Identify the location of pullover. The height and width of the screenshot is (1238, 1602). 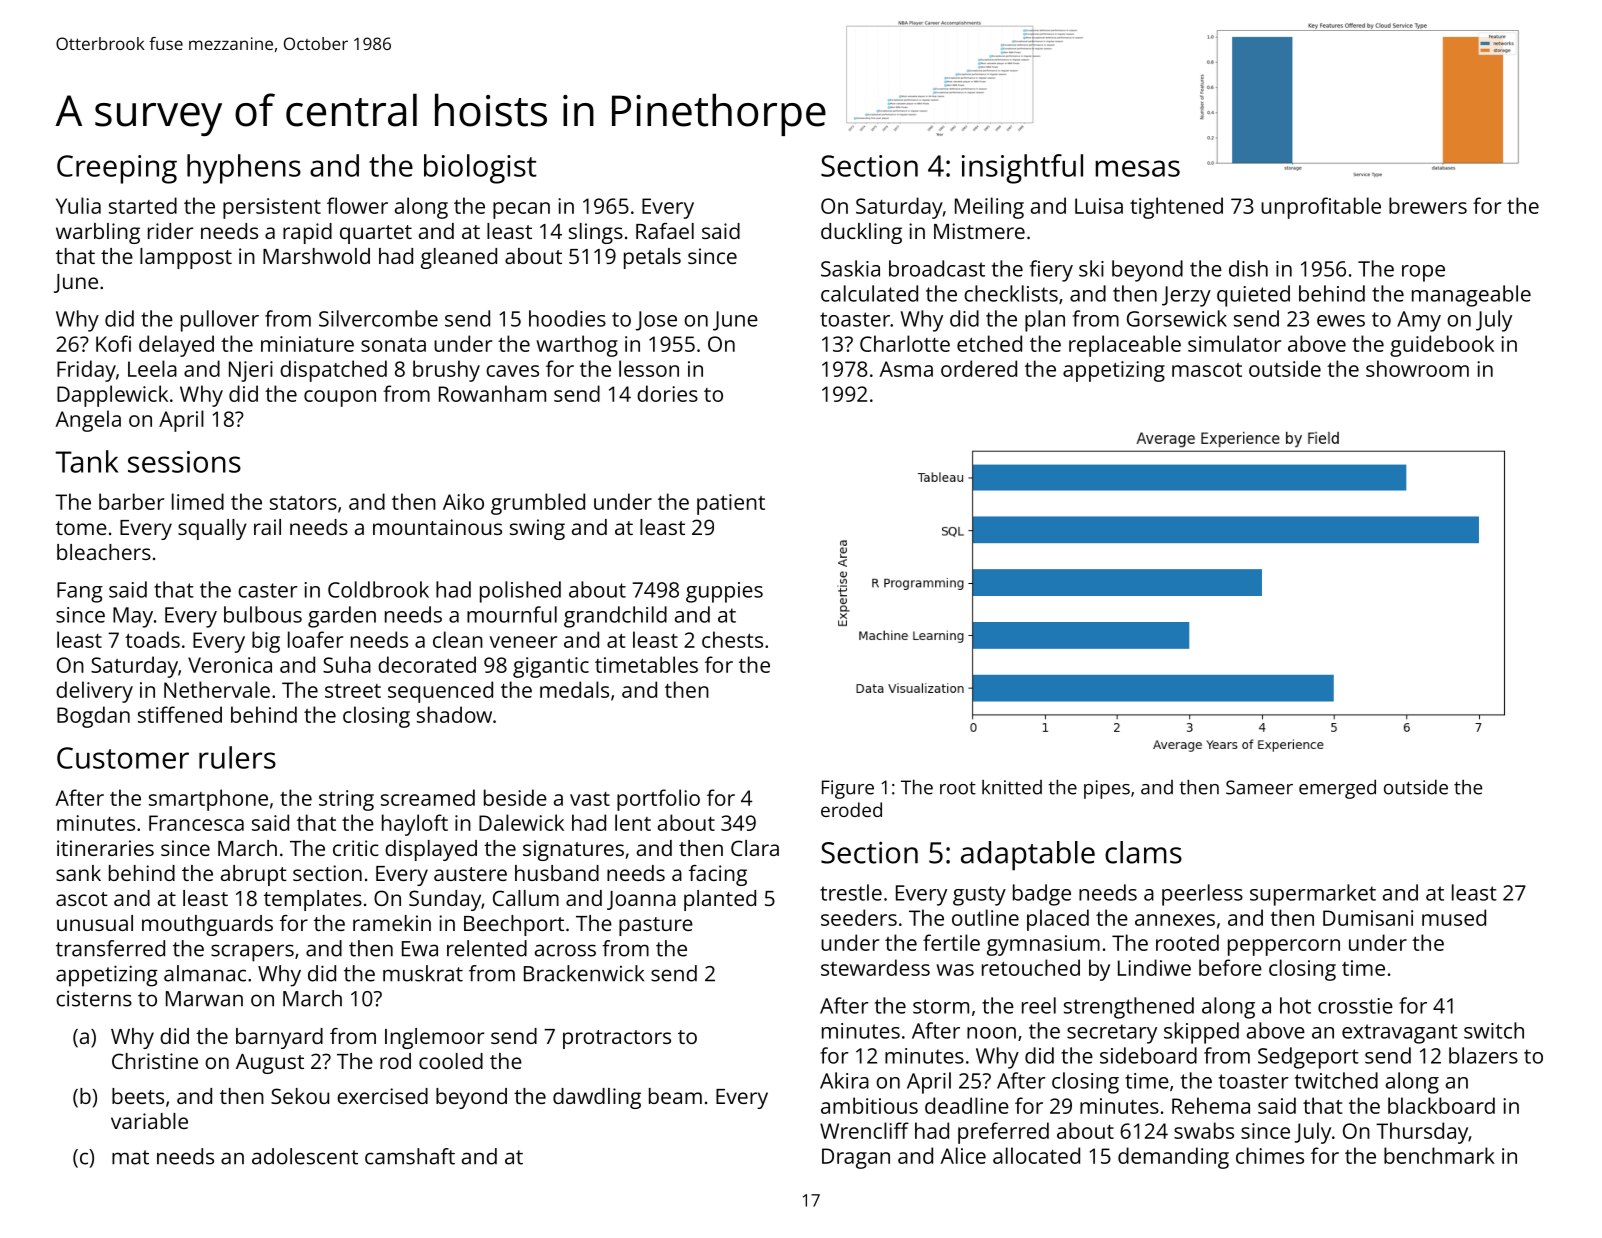
(220, 321).
